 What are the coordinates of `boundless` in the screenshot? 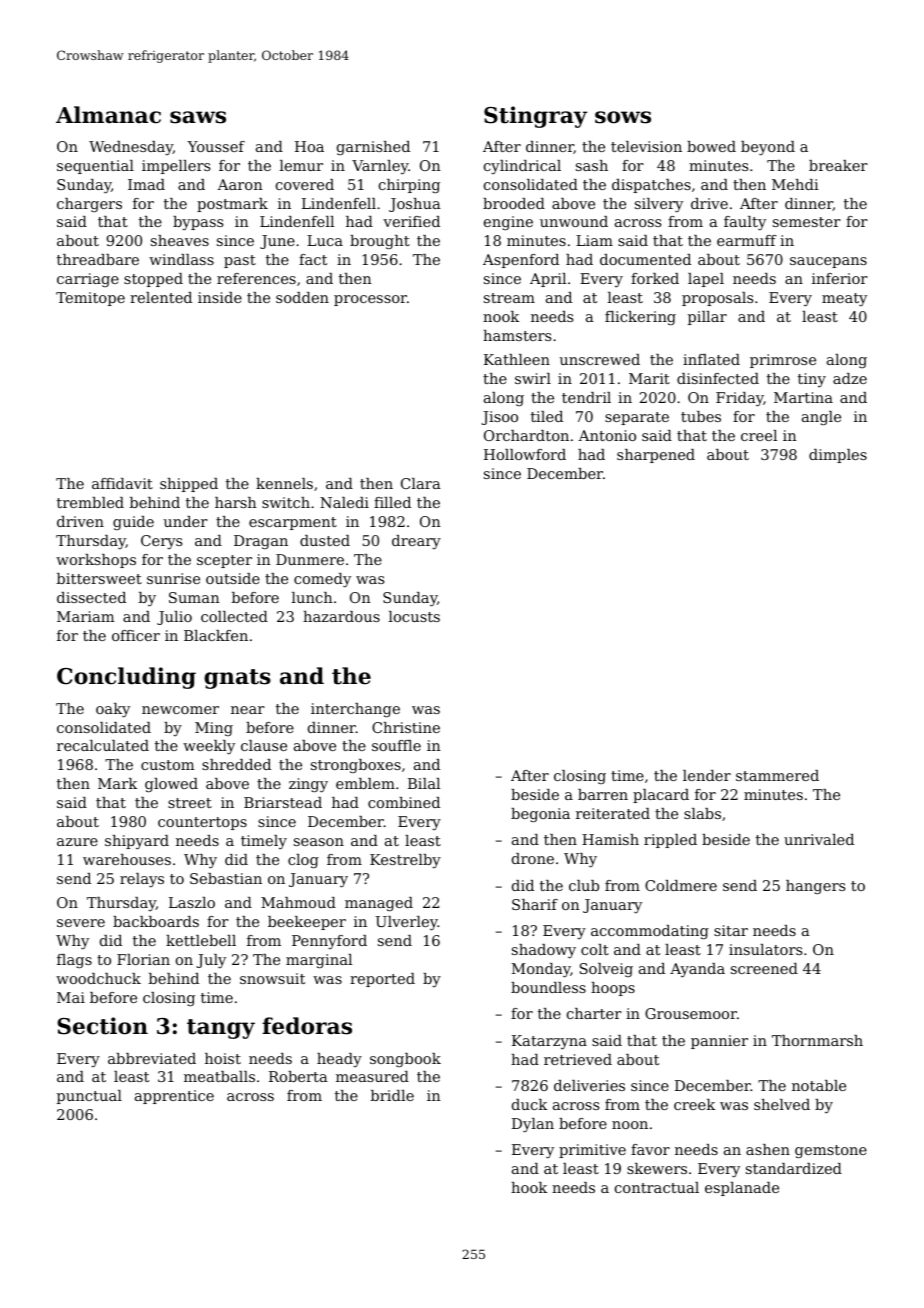 It's located at (548, 987).
